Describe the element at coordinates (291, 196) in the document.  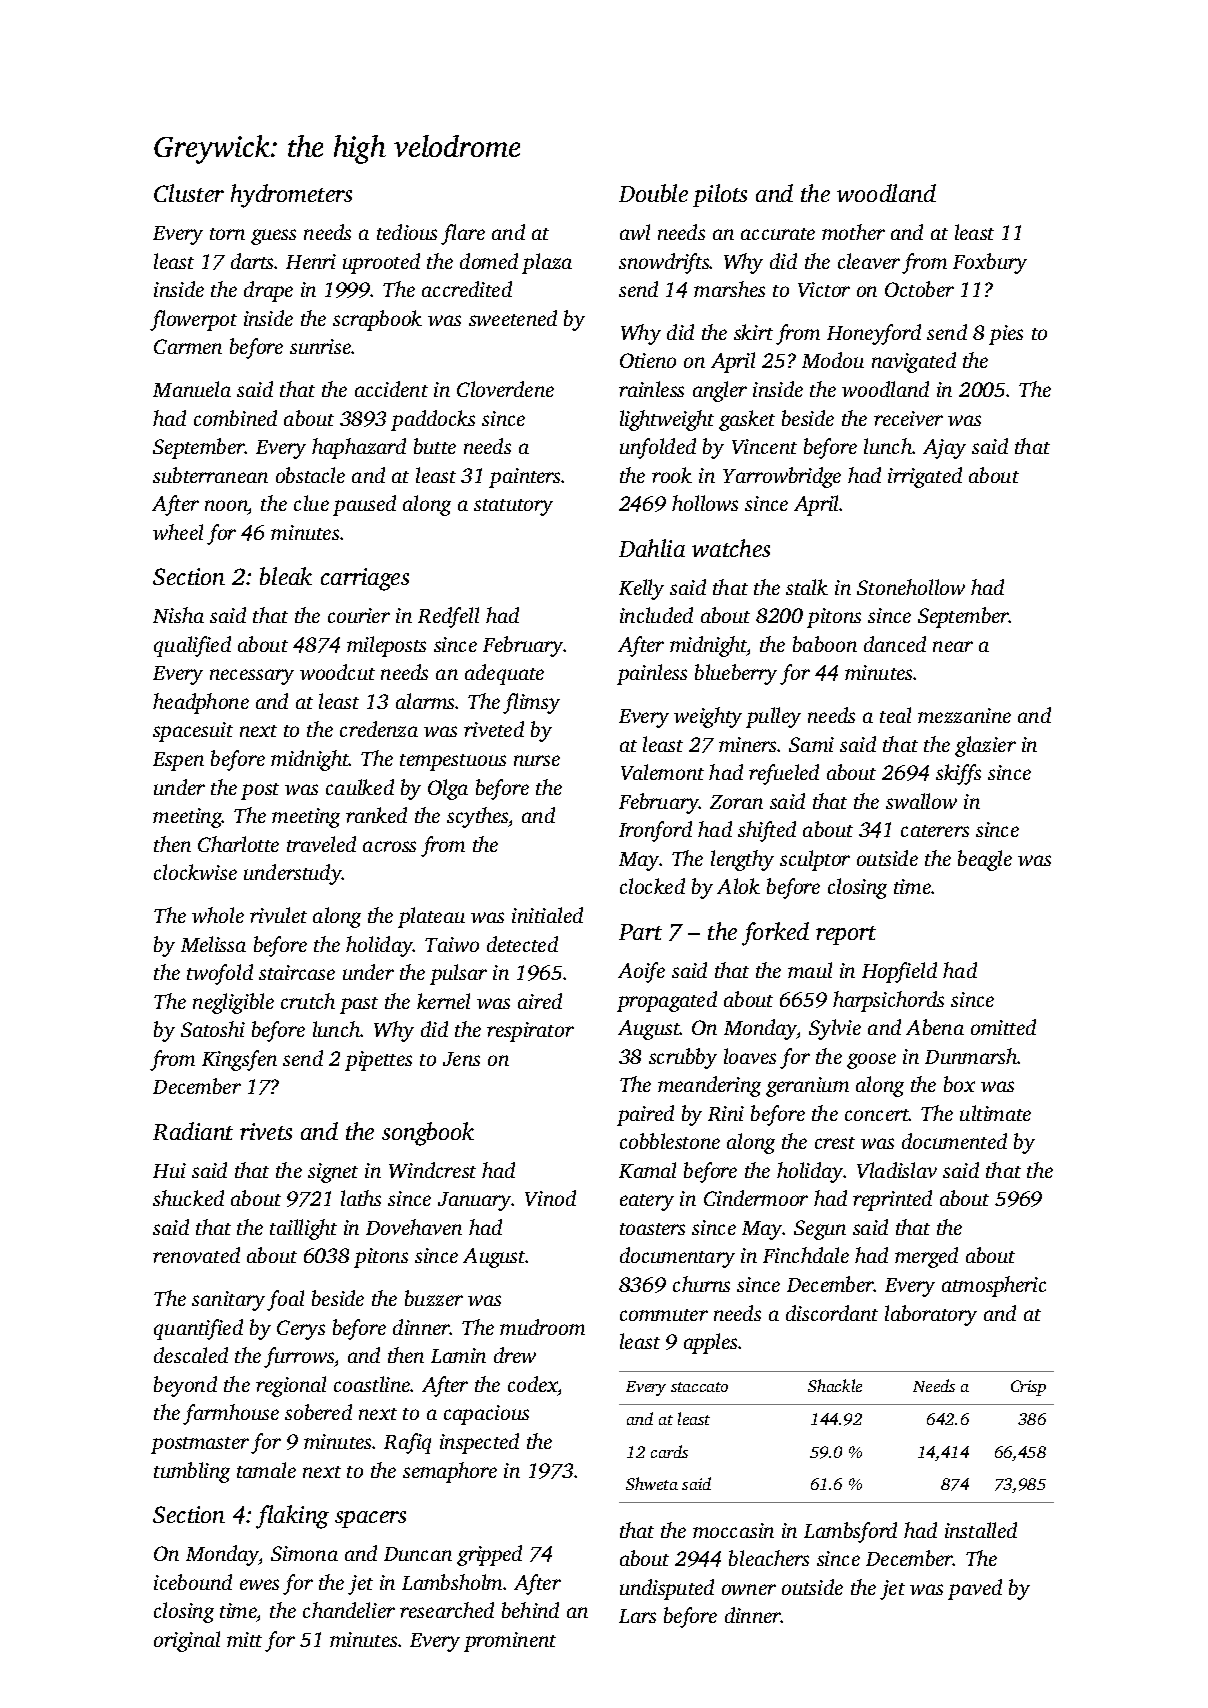
I see `hydrometers` at that location.
